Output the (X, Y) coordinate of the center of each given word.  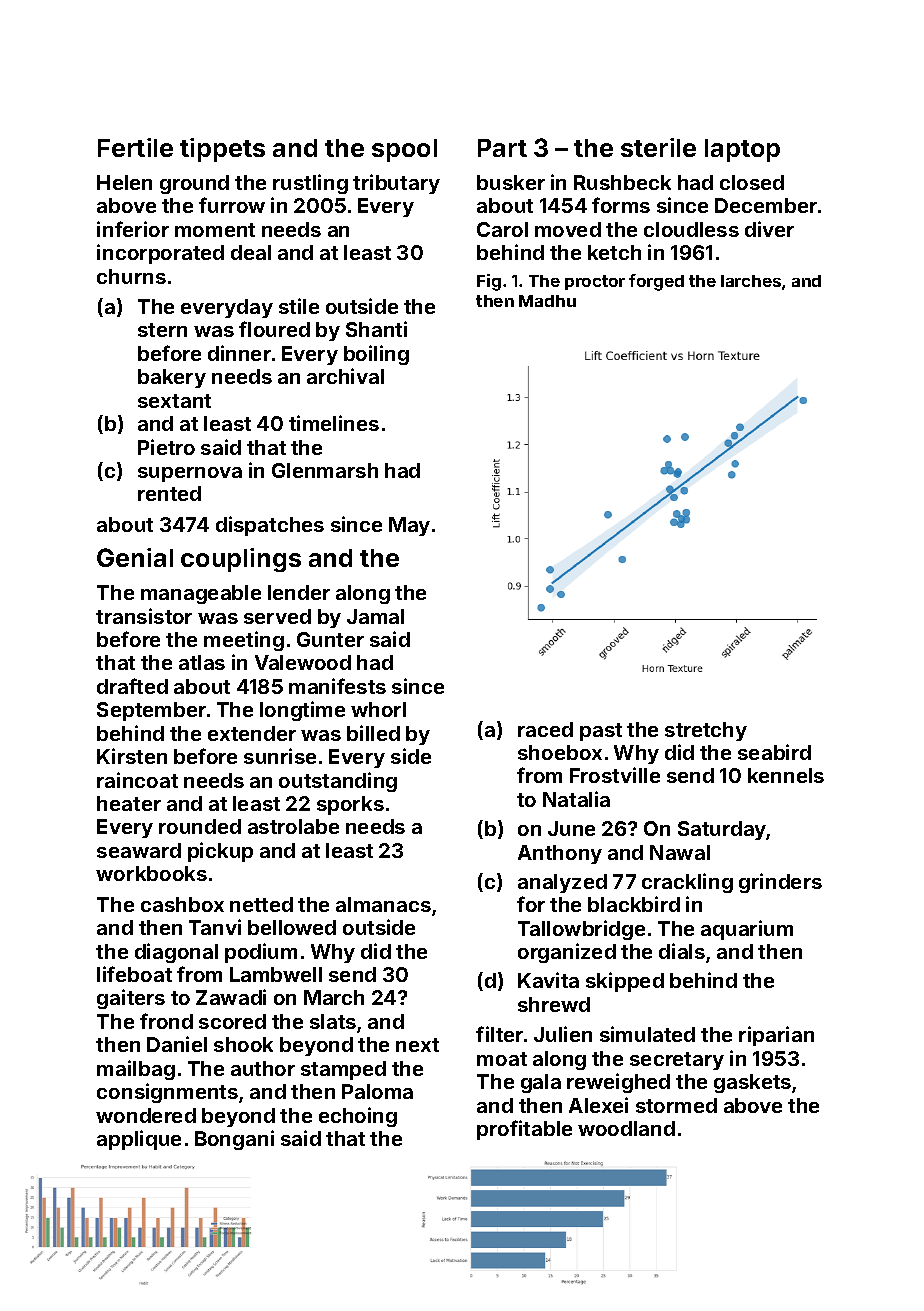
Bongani (234, 1140)
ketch (614, 252)
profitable (524, 1130)
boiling (376, 355)
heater (129, 803)
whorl (378, 709)
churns (131, 276)
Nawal (680, 852)
